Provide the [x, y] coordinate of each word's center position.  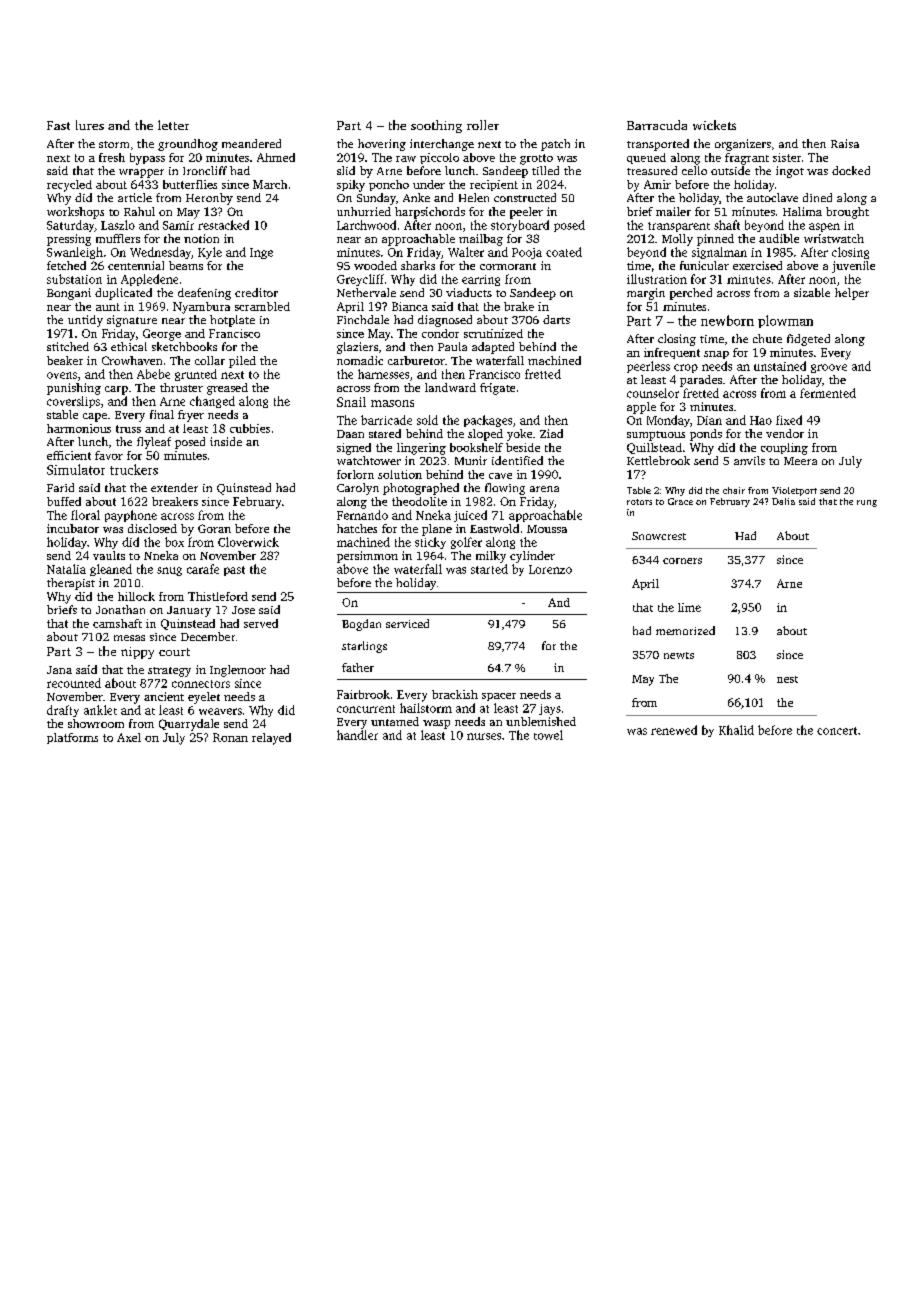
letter [173, 125]
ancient [164, 696]
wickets [714, 125]
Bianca [410, 306]
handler [357, 735]
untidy [85, 321]
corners [682, 561]
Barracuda [657, 125]
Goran [214, 528]
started [489, 569]
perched [691, 294]
